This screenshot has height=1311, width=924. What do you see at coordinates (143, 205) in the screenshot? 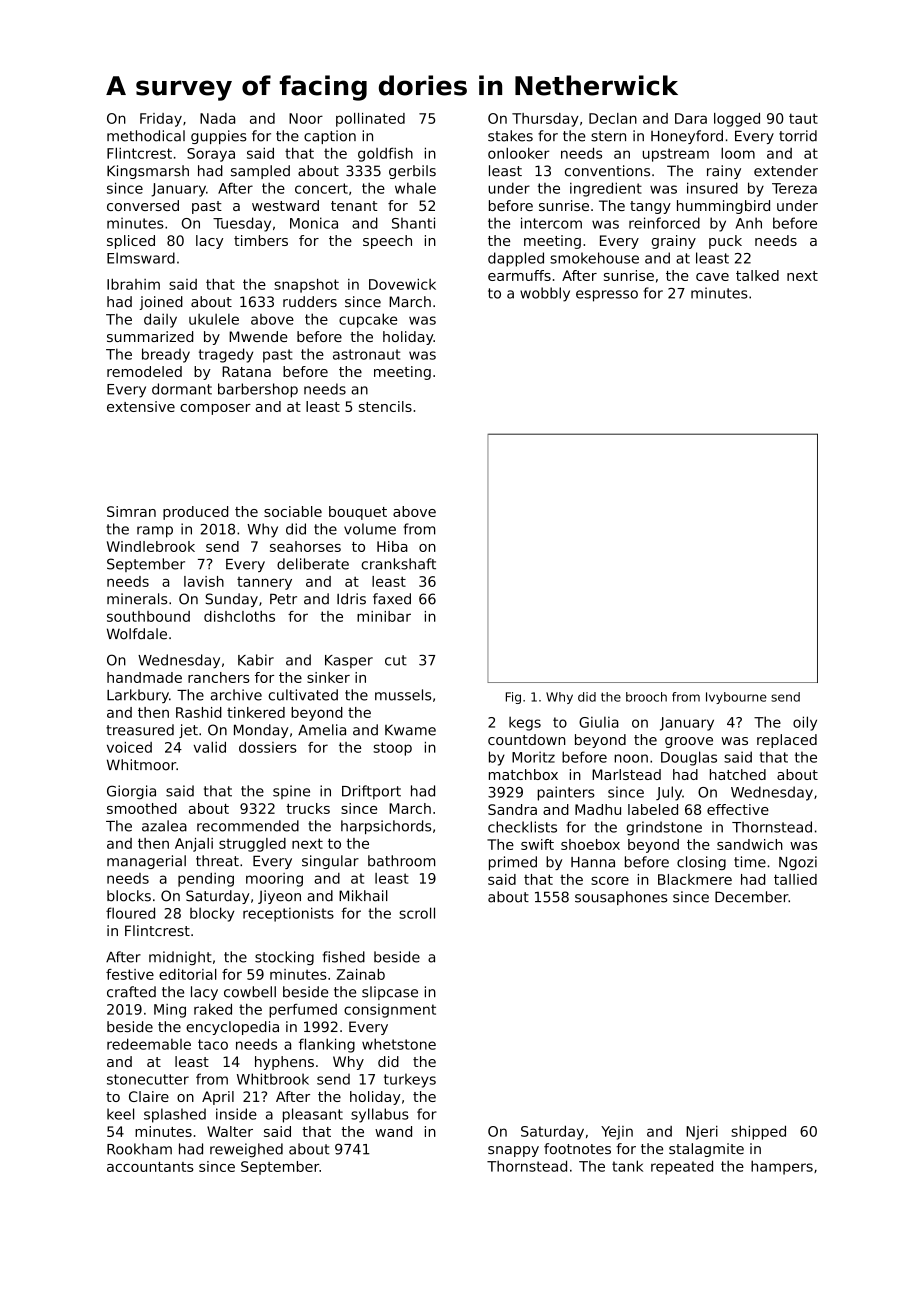
I see `conversed` at bounding box center [143, 205].
